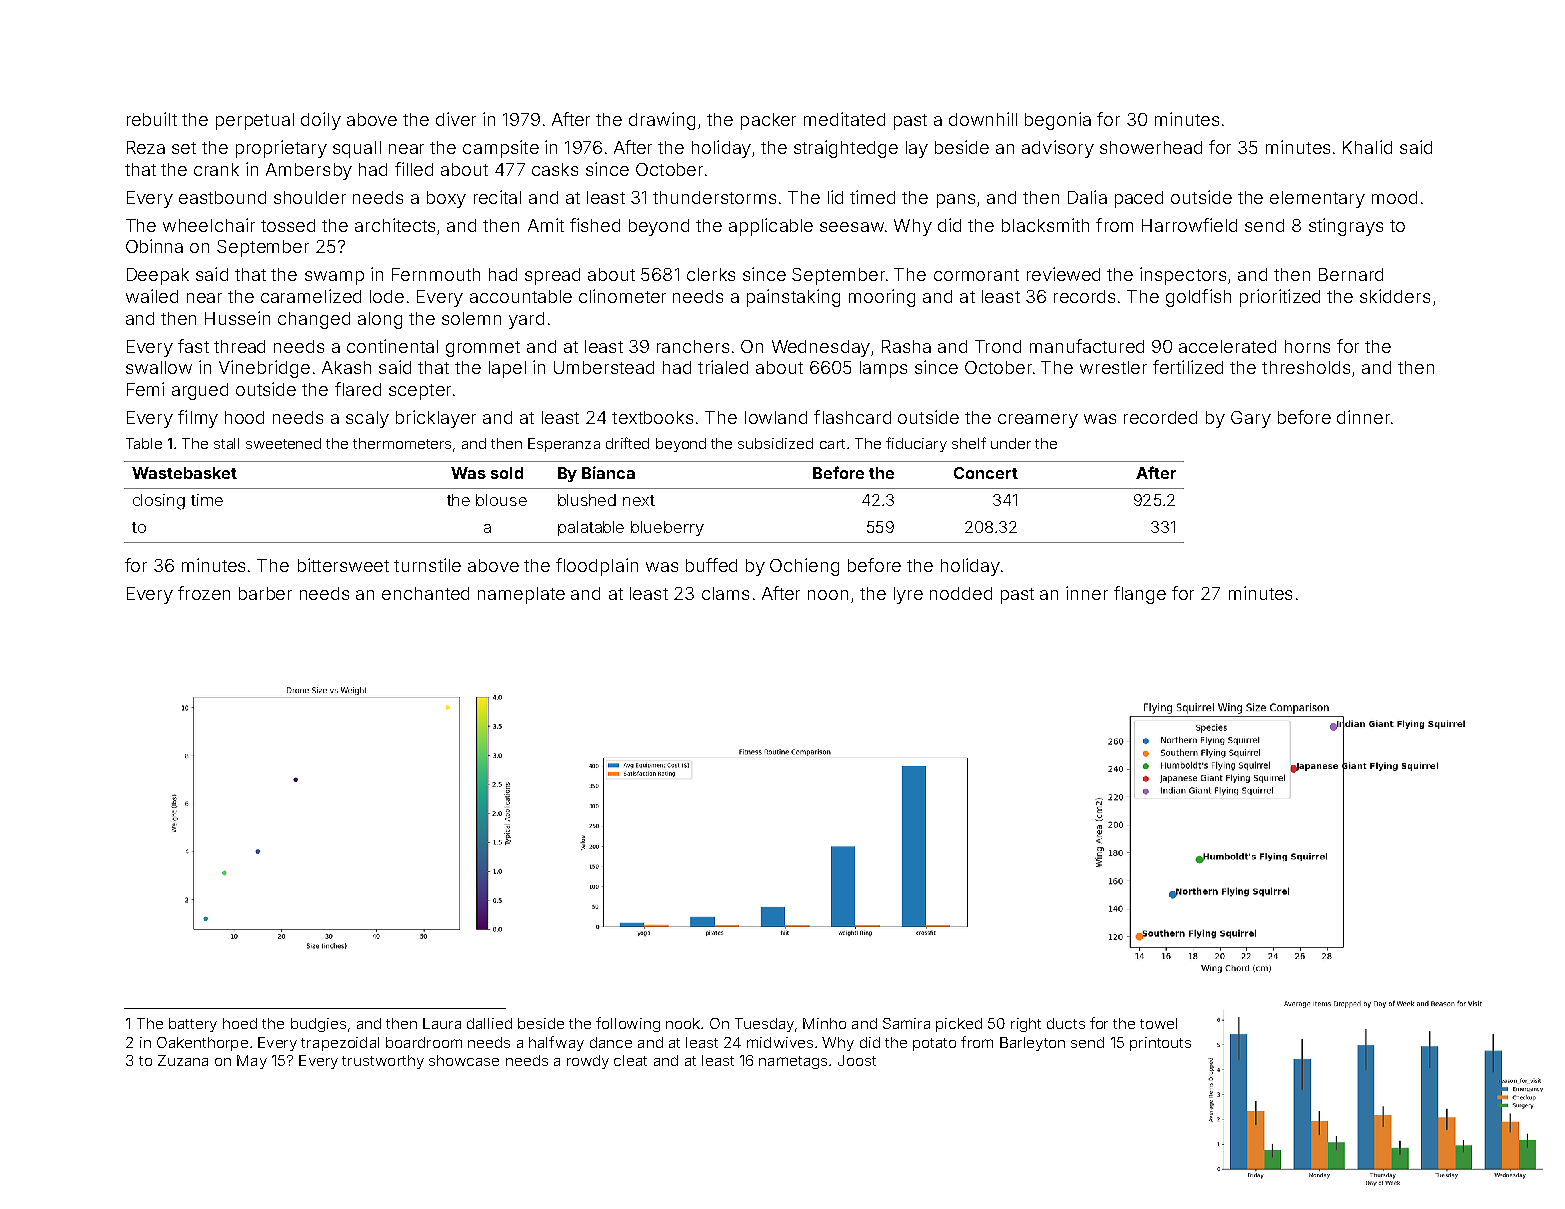  What do you see at coordinates (1158, 1023) in the page?
I see `towel` at bounding box center [1158, 1023].
